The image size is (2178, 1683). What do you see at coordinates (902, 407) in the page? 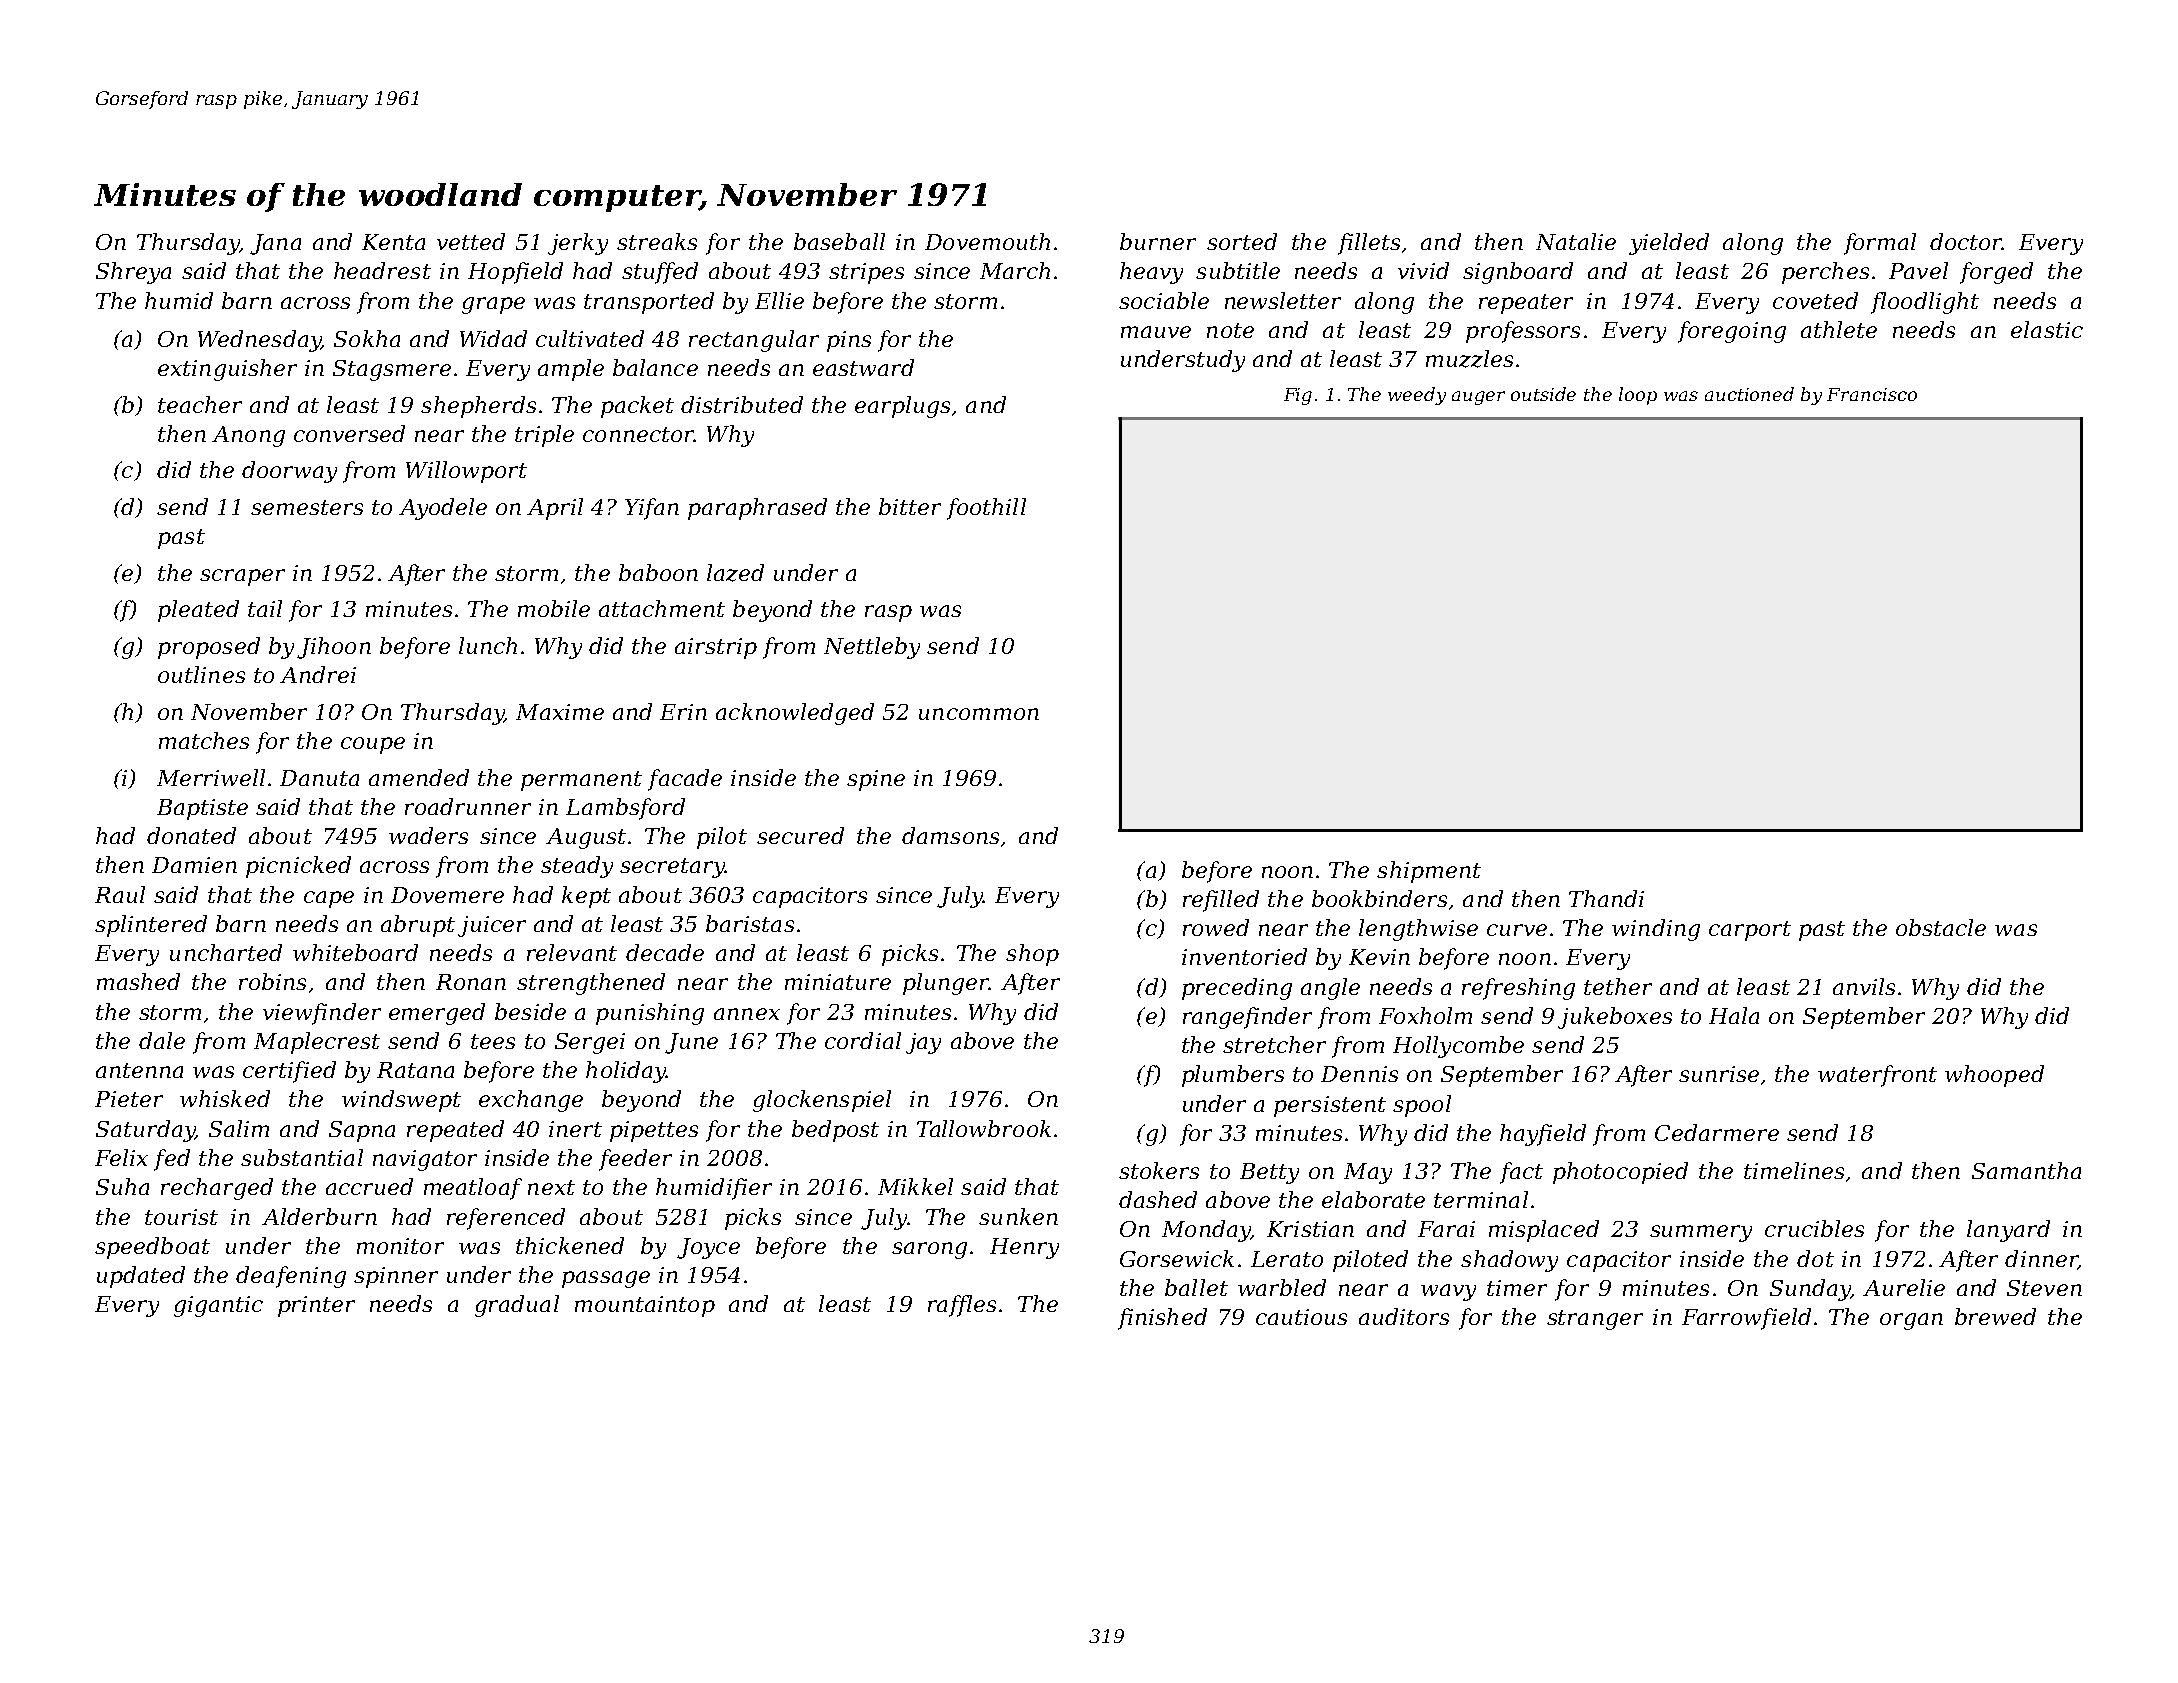
I see `earplugs` at bounding box center [902, 407].
